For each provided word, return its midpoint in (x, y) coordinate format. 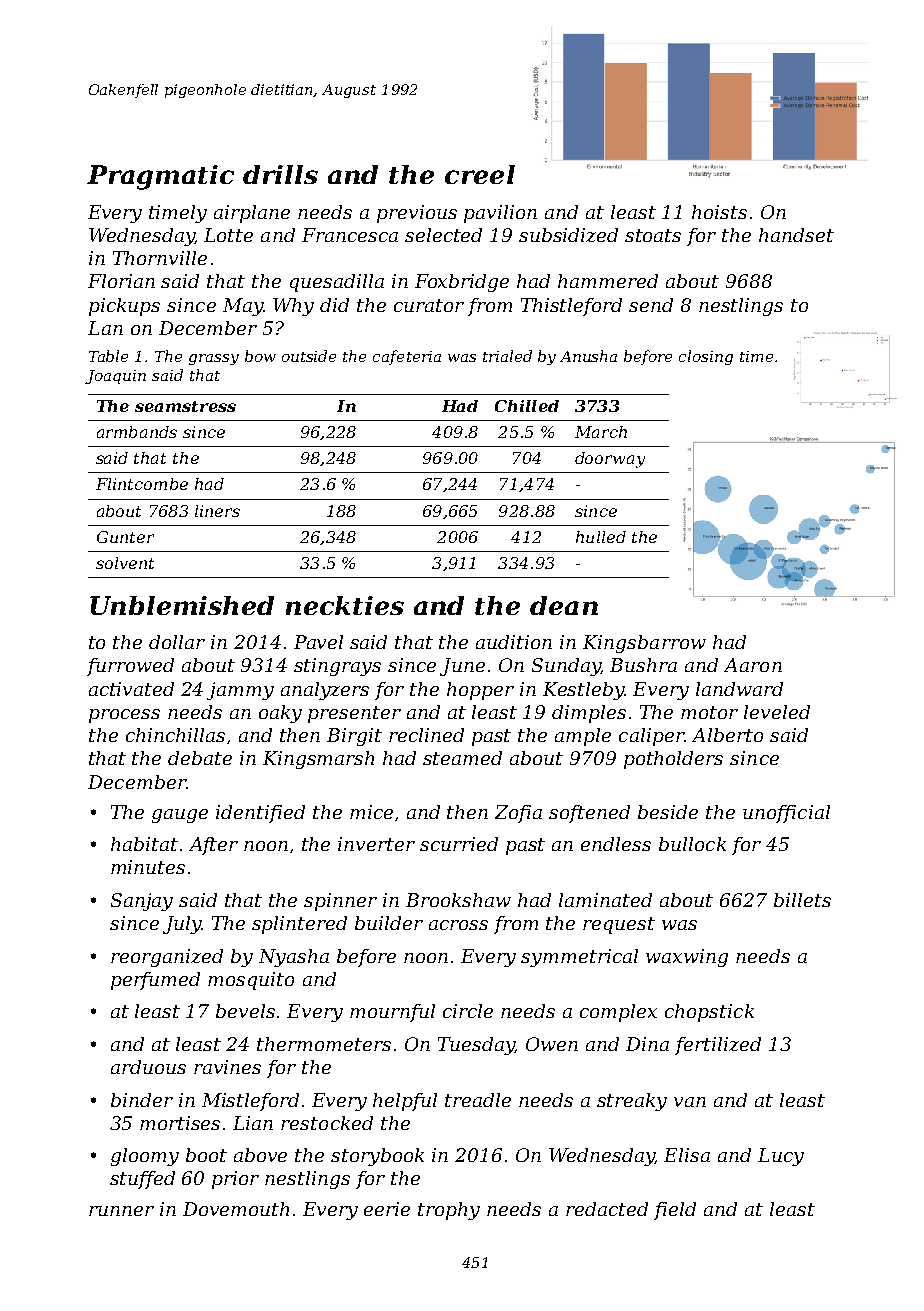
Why (293, 307)
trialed (507, 356)
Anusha (588, 356)
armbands (137, 432)
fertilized (718, 1046)
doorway (610, 460)
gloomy (145, 1157)
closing (706, 357)
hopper (480, 691)
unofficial (786, 814)
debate (200, 758)
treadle (478, 1100)
